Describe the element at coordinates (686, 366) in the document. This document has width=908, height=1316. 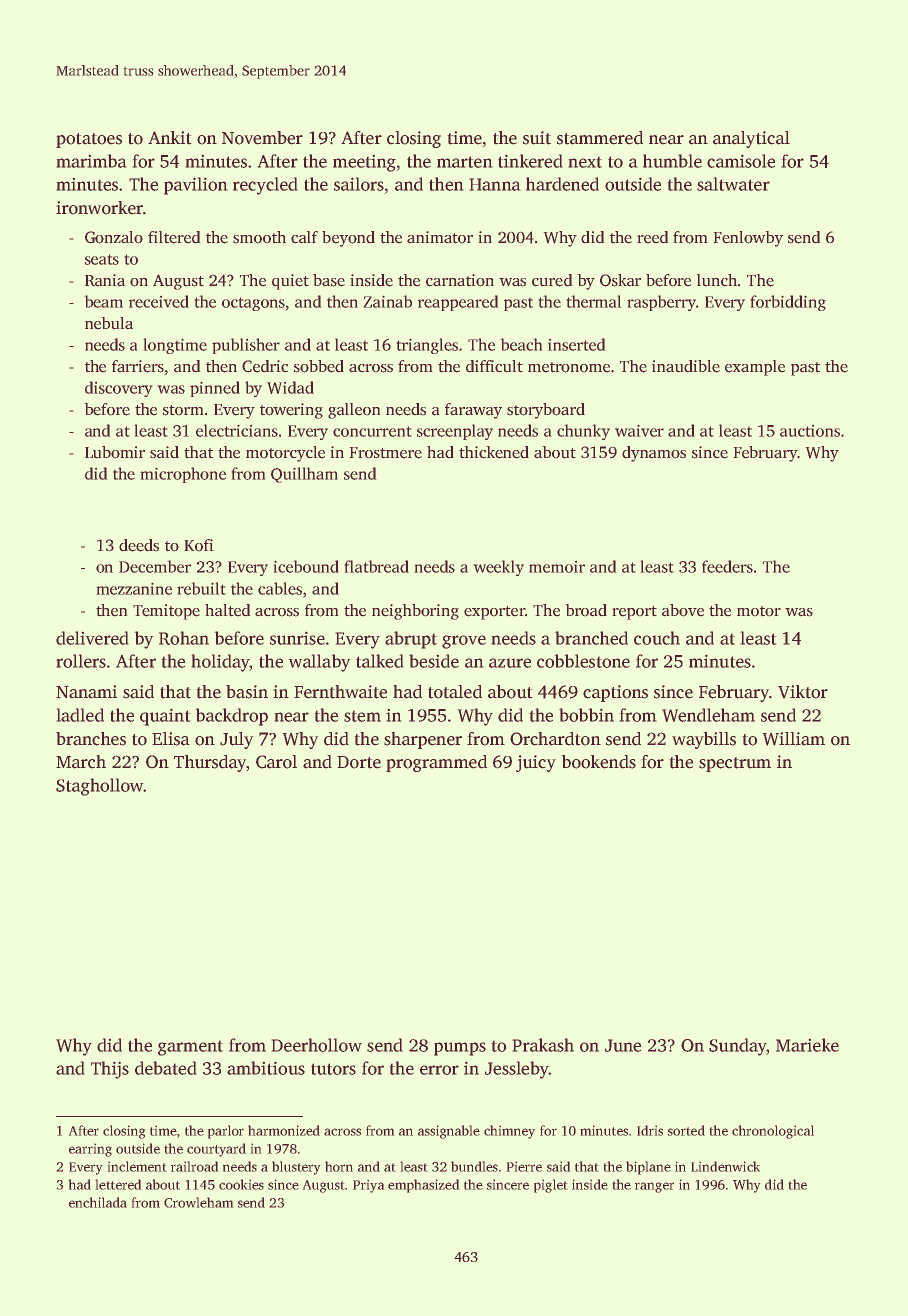
I see `inaudible` at that location.
